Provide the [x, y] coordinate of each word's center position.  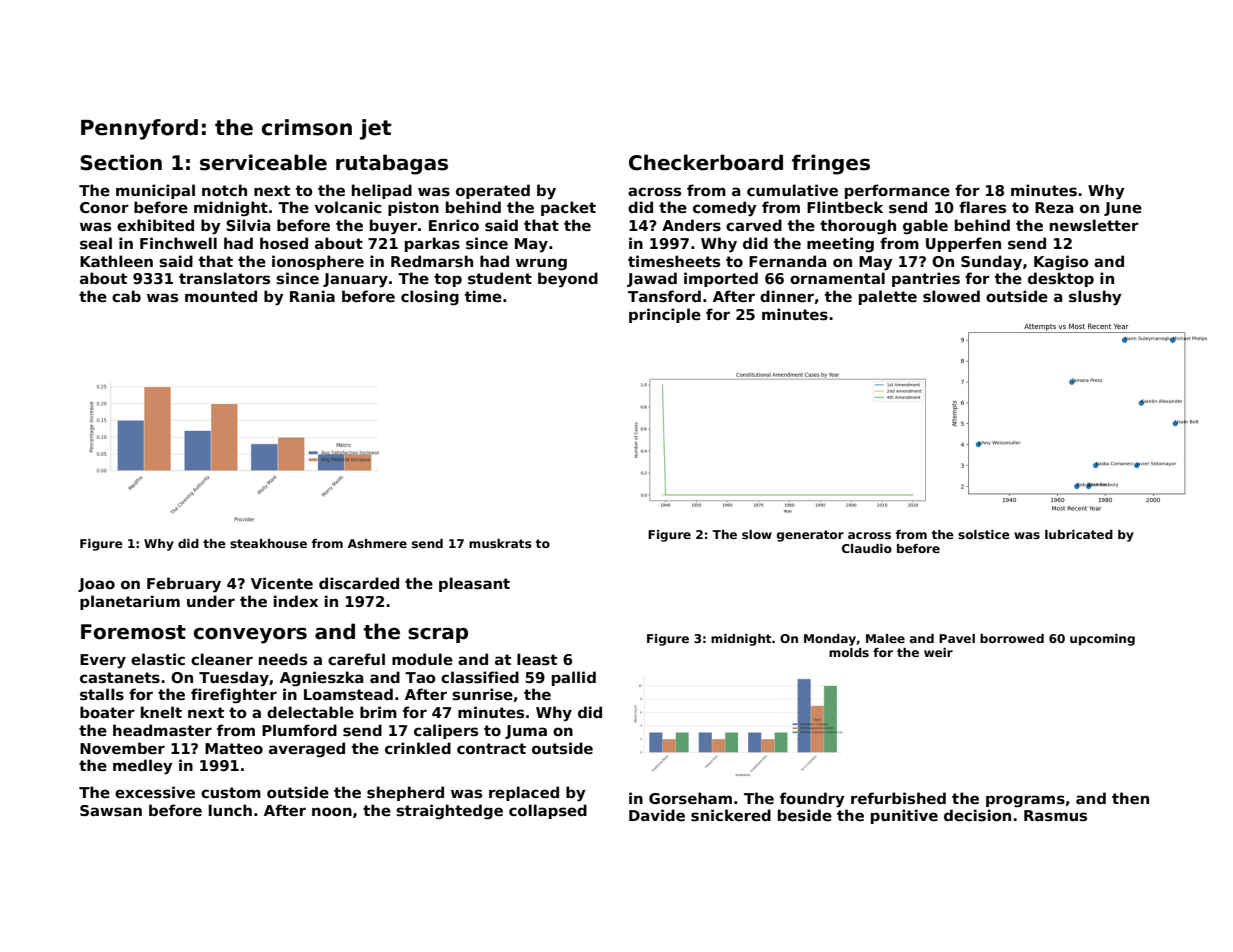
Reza [1054, 207]
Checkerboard [706, 162]
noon [332, 811]
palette [888, 297]
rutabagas [392, 164]
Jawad [652, 279]
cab [126, 296]
